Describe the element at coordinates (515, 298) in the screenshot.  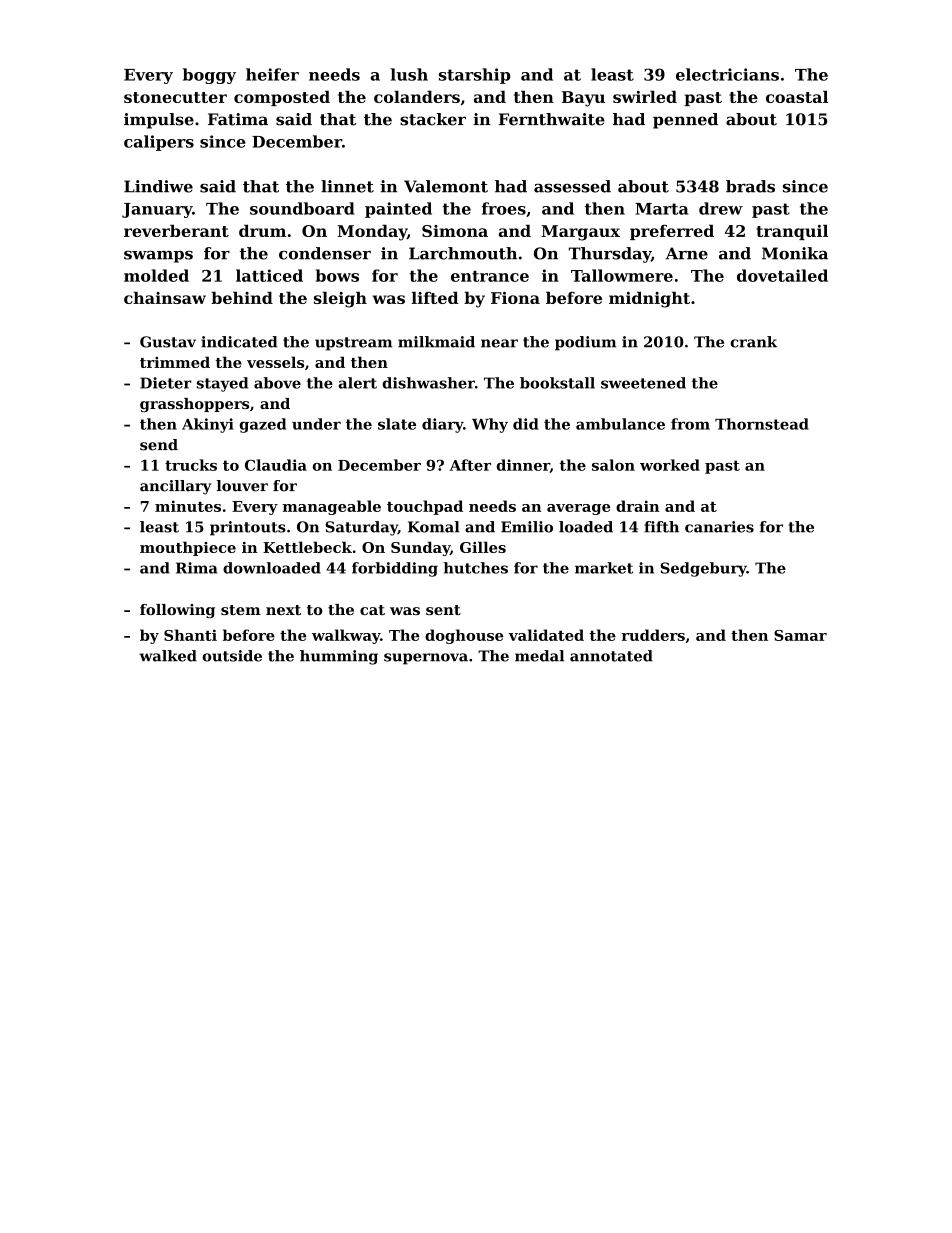
I see `Fiona` at that location.
